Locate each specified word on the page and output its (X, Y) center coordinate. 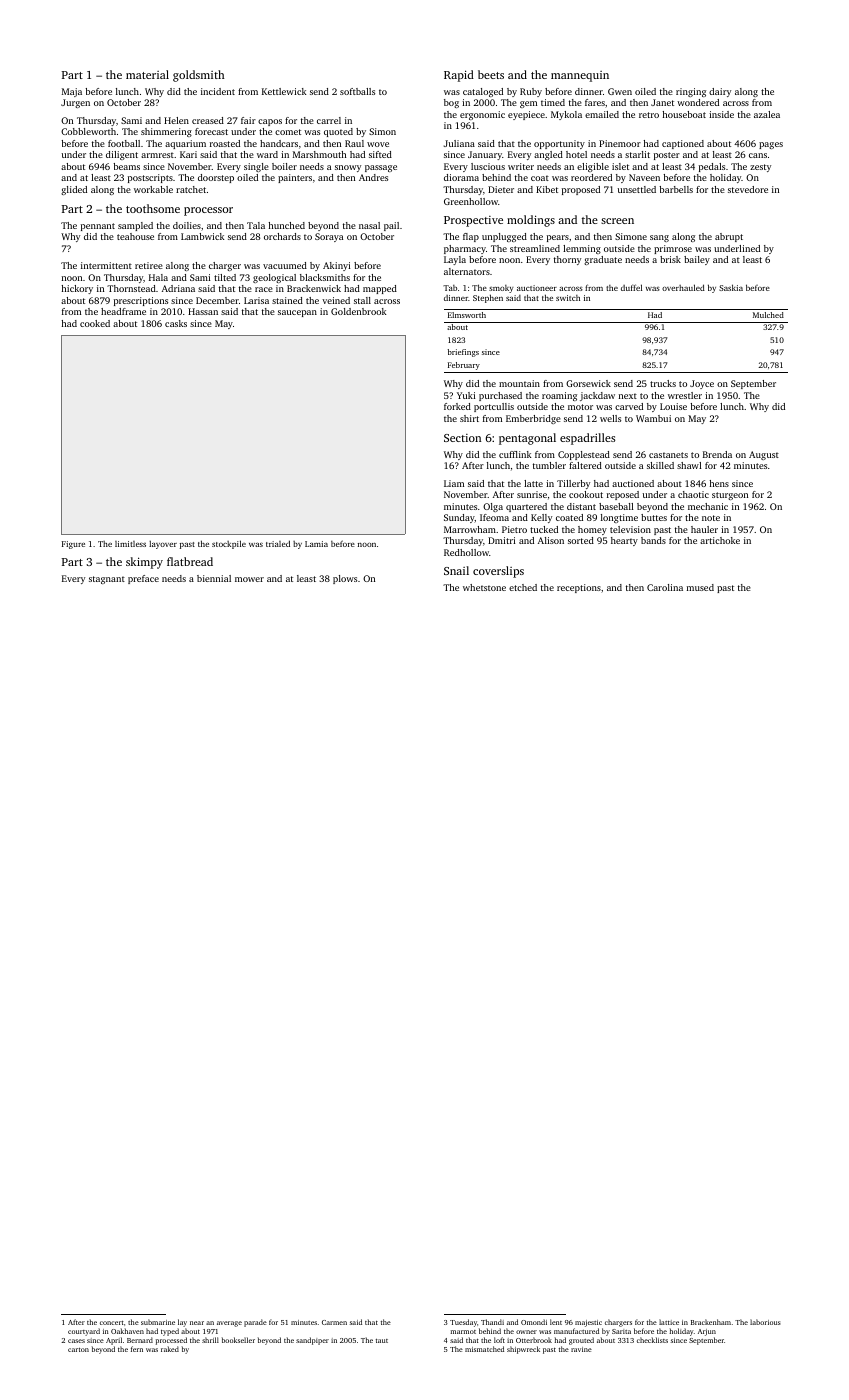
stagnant (107, 580)
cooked (95, 323)
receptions (579, 588)
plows (345, 579)
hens (719, 483)
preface (143, 579)
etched (523, 587)
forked (457, 406)
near (197, 1323)
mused (700, 587)
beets (491, 74)
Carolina (665, 587)
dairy (720, 92)
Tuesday (463, 1323)
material (147, 74)
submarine (158, 1322)
